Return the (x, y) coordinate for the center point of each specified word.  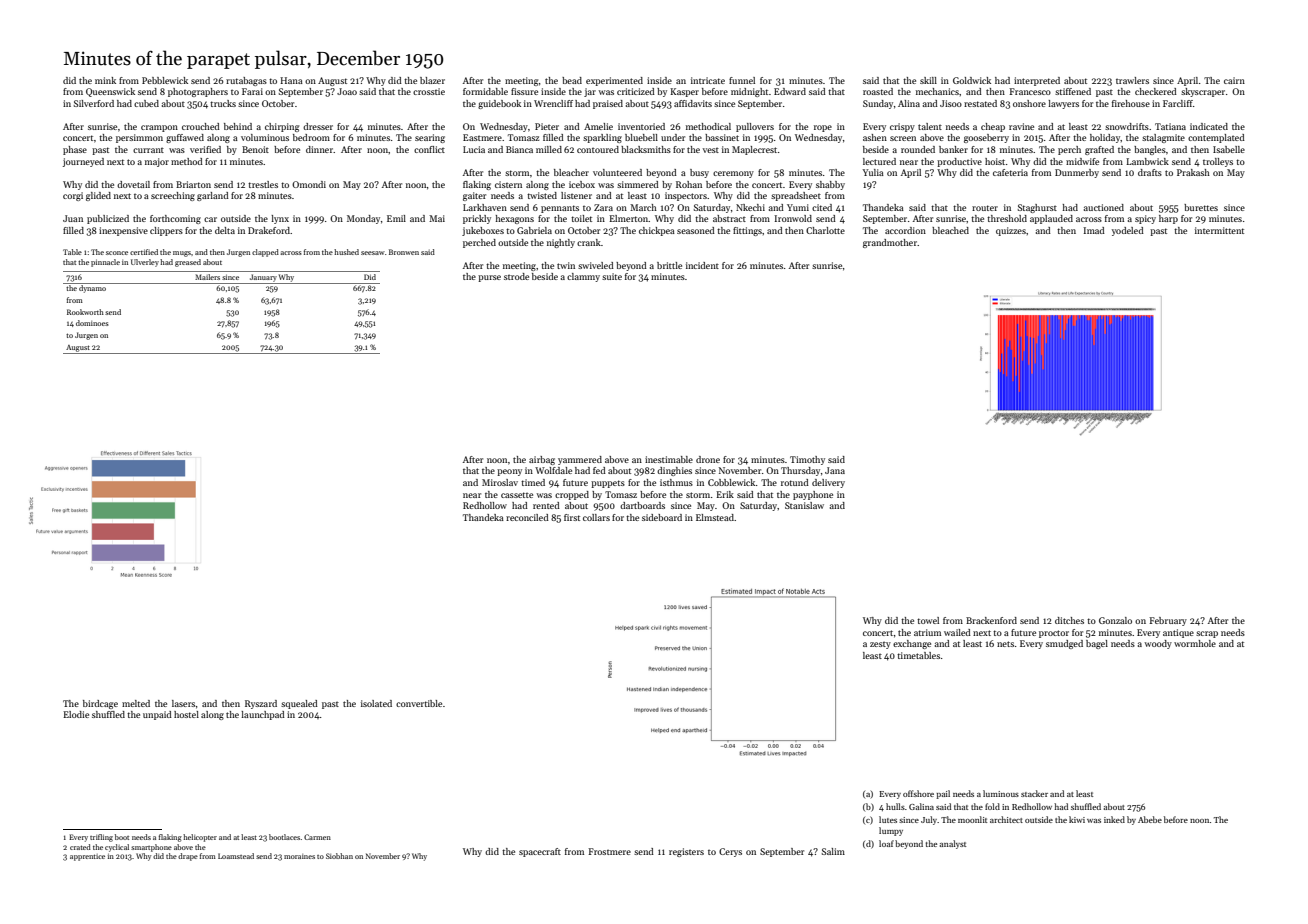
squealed (299, 704)
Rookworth (85, 312)
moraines (299, 856)
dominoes (92, 323)
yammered (580, 460)
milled (549, 149)
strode (516, 276)
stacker (1034, 793)
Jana (835, 470)
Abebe (1150, 819)
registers (686, 852)
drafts (1150, 172)
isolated (376, 703)
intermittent (1219, 230)
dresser (318, 126)
